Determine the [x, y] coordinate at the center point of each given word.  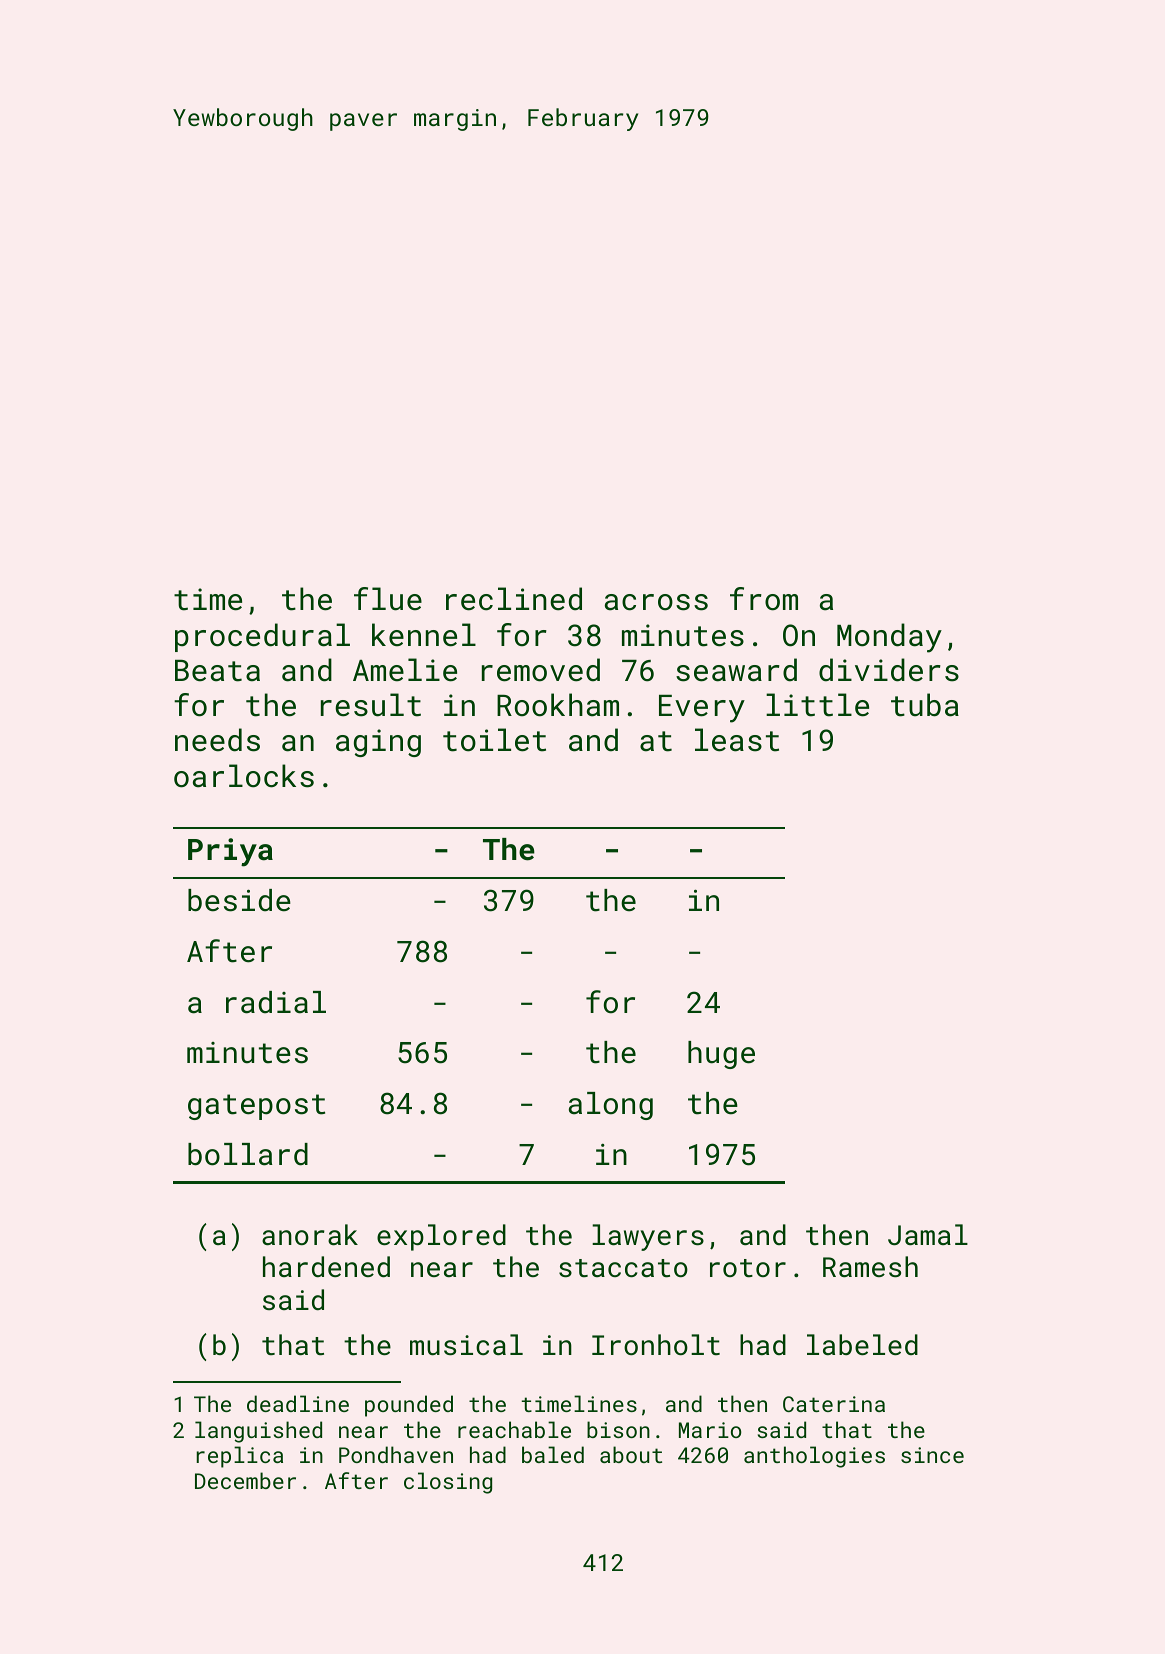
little [817, 705]
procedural [262, 637]
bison [618, 1429]
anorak [310, 1234]
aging [378, 743]
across [656, 602]
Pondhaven [396, 1454]
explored [441, 1237]
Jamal [928, 1234]
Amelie [405, 670]
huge [721, 1055]
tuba [925, 705]
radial [276, 1002]
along [611, 1106]
